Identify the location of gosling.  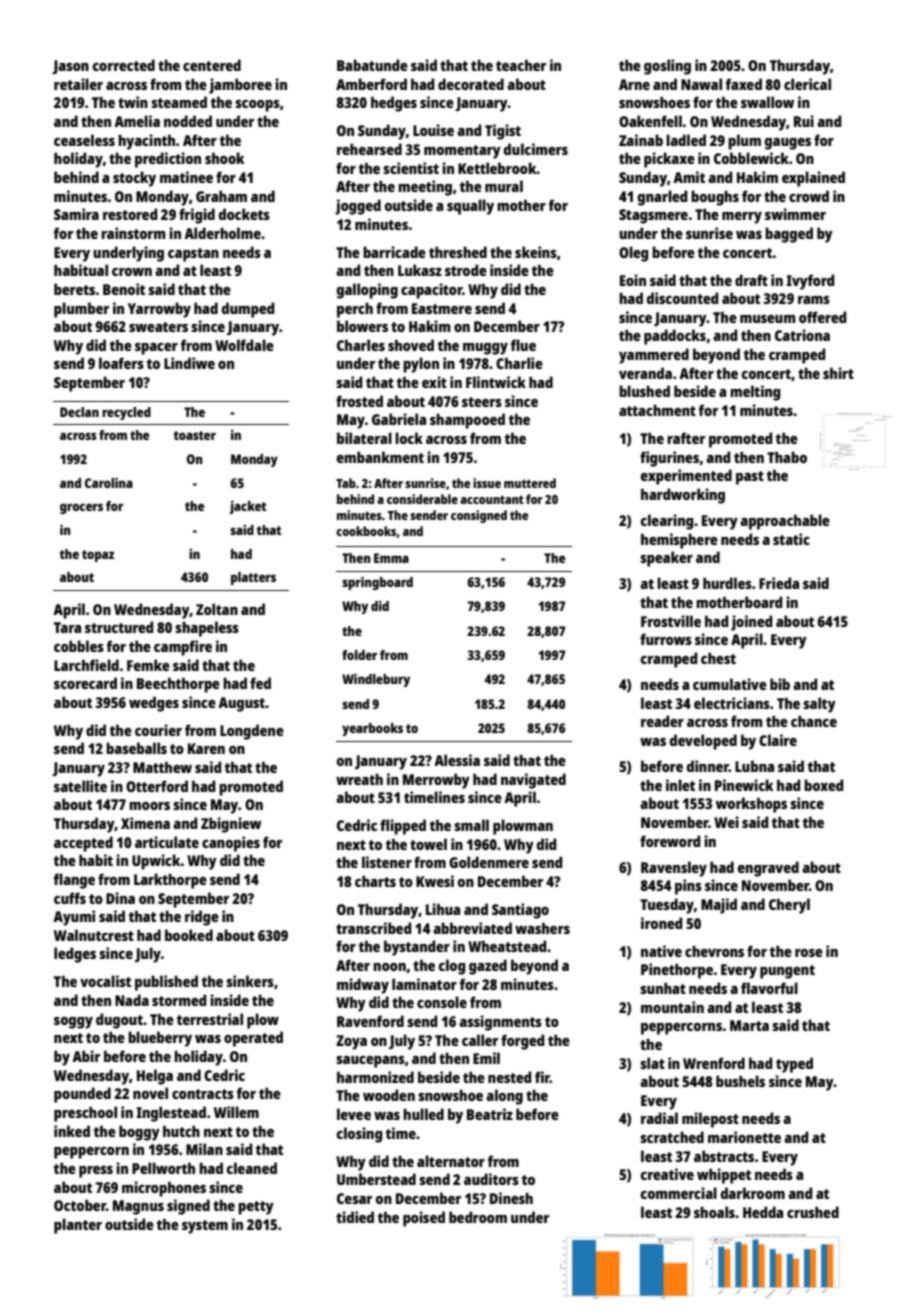
(667, 67).
